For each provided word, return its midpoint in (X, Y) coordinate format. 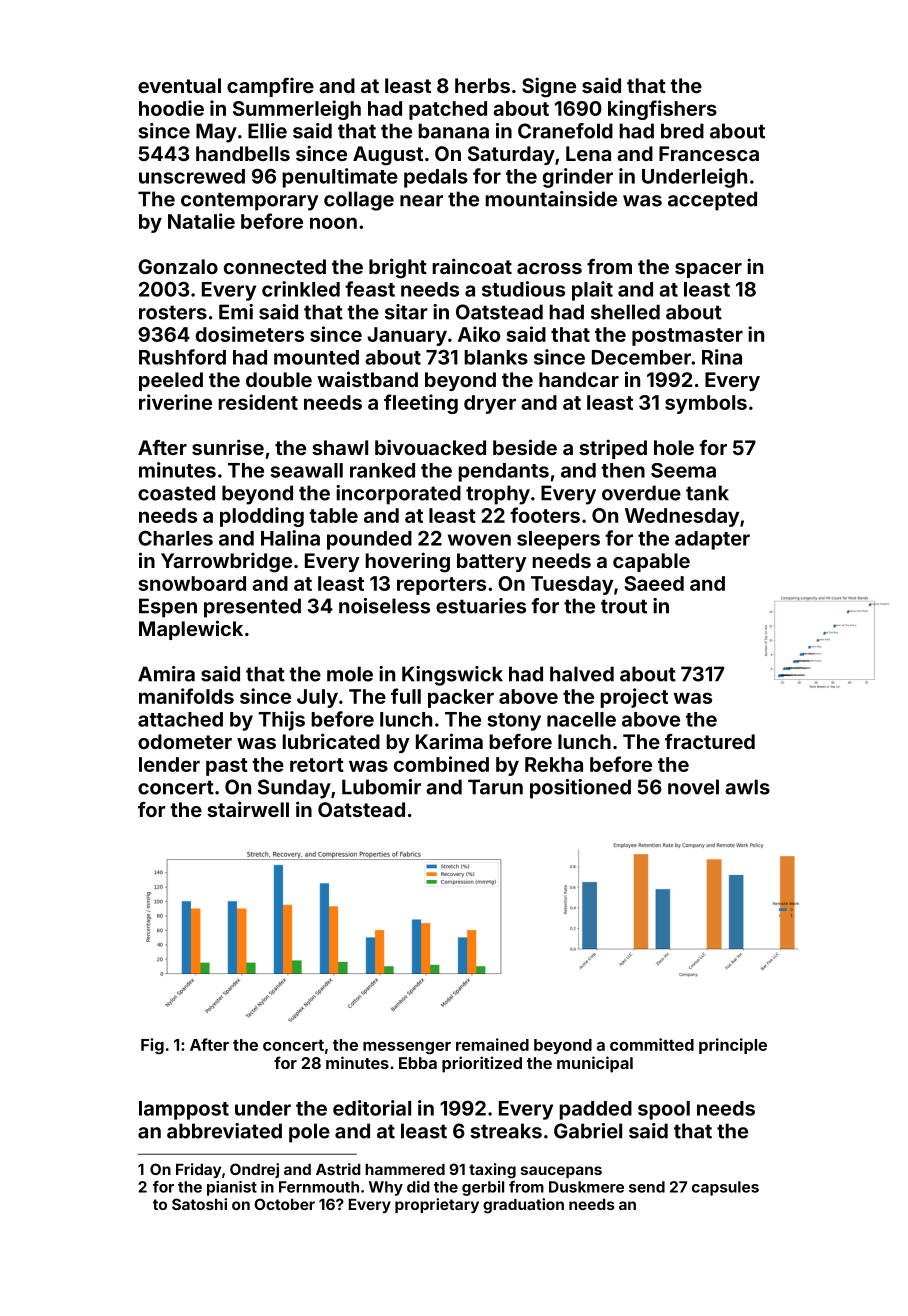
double (279, 379)
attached (180, 719)
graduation (523, 1206)
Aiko (479, 334)
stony (514, 722)
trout (624, 606)
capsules (725, 1188)
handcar (579, 379)
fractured (710, 741)
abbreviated (224, 1131)
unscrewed (192, 176)
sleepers (558, 540)
